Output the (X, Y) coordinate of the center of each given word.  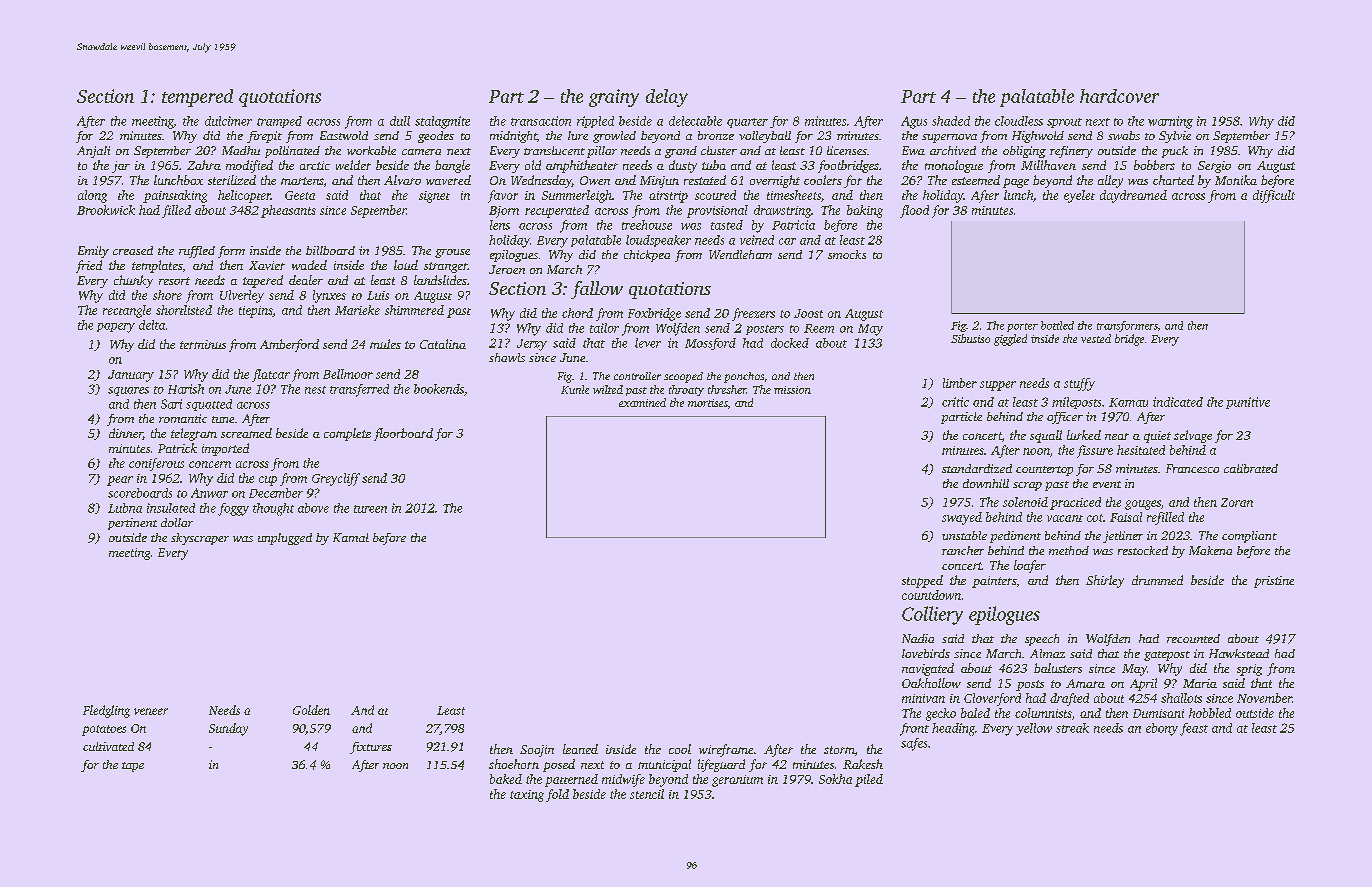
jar (121, 167)
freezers (753, 314)
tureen (370, 509)
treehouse (647, 225)
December (276, 493)
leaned (580, 749)
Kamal (351, 537)
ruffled (197, 252)
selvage (1193, 436)
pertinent (132, 524)
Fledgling (106, 711)
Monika (1236, 180)
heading (953, 729)
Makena (1210, 550)
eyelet (1079, 196)
